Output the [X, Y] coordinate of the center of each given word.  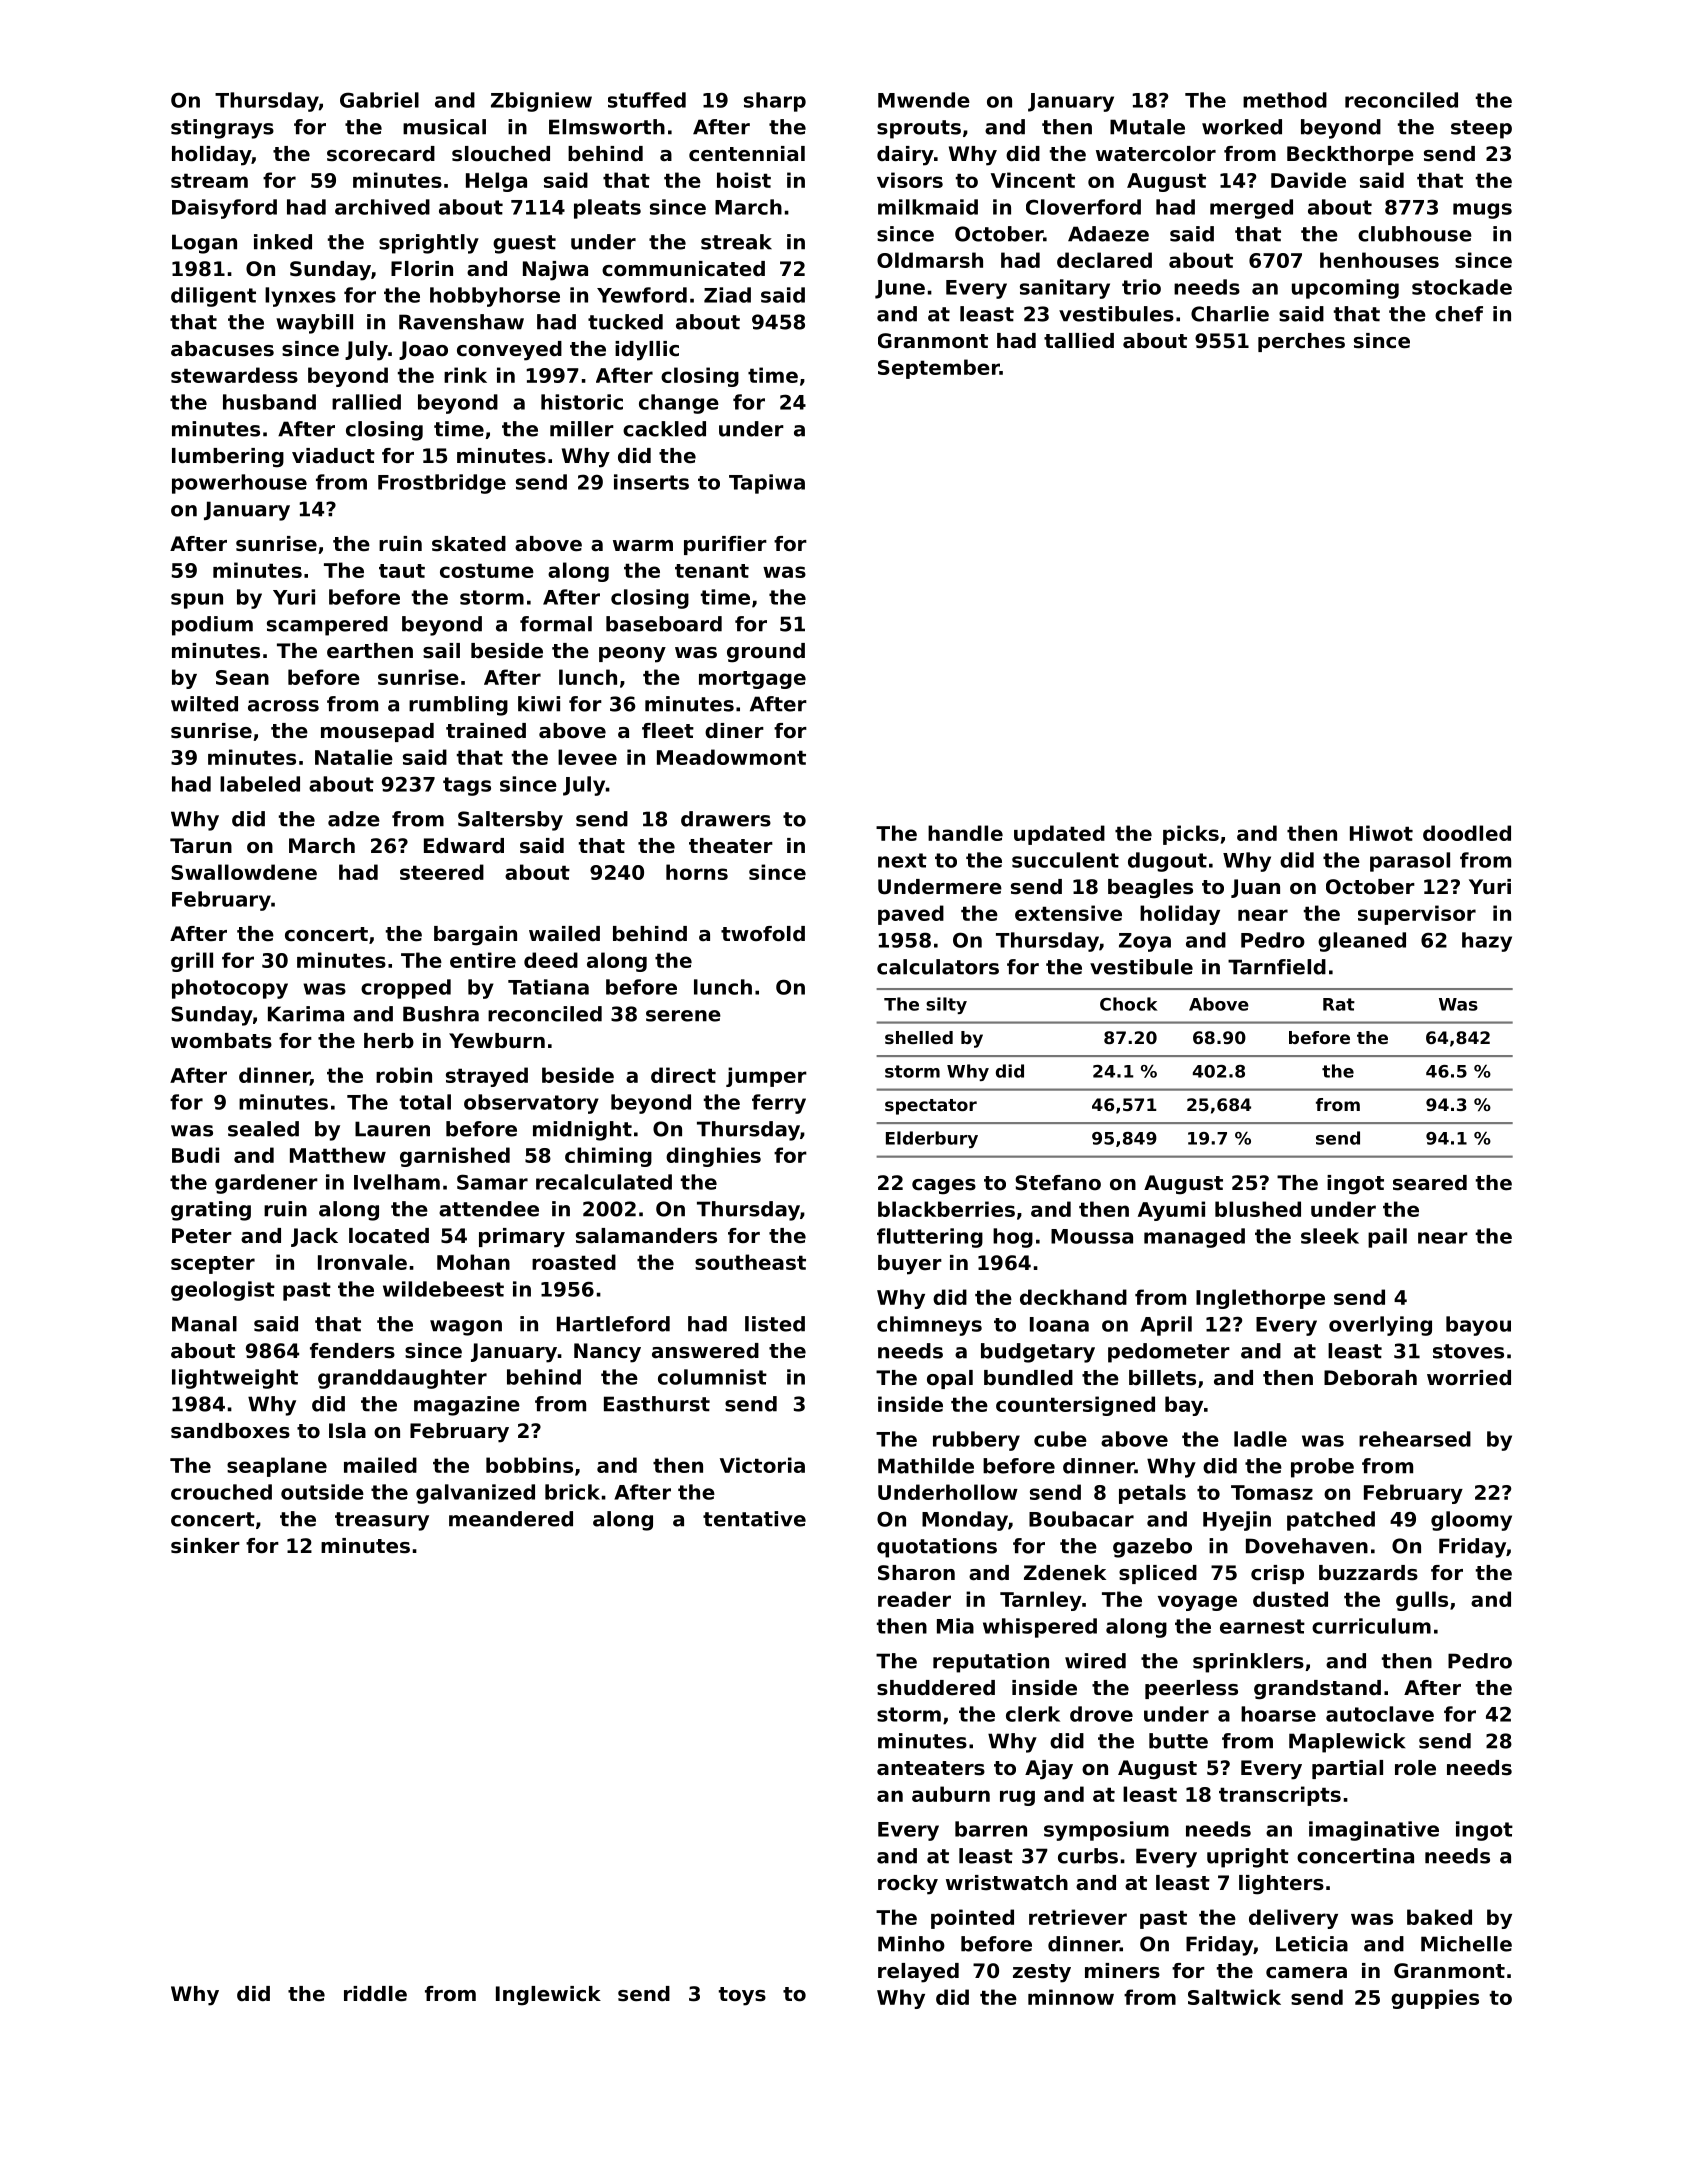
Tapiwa [767, 484]
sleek [1330, 1236]
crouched [221, 1492]
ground [766, 653]
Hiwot [1381, 833]
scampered [327, 626]
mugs [1482, 211]
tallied [1079, 341]
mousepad [377, 732]
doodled [1467, 833]
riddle [375, 1994]
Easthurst [657, 1404]
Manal [204, 1324]
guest [524, 244]
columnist [712, 1377]
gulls [1422, 1601]
